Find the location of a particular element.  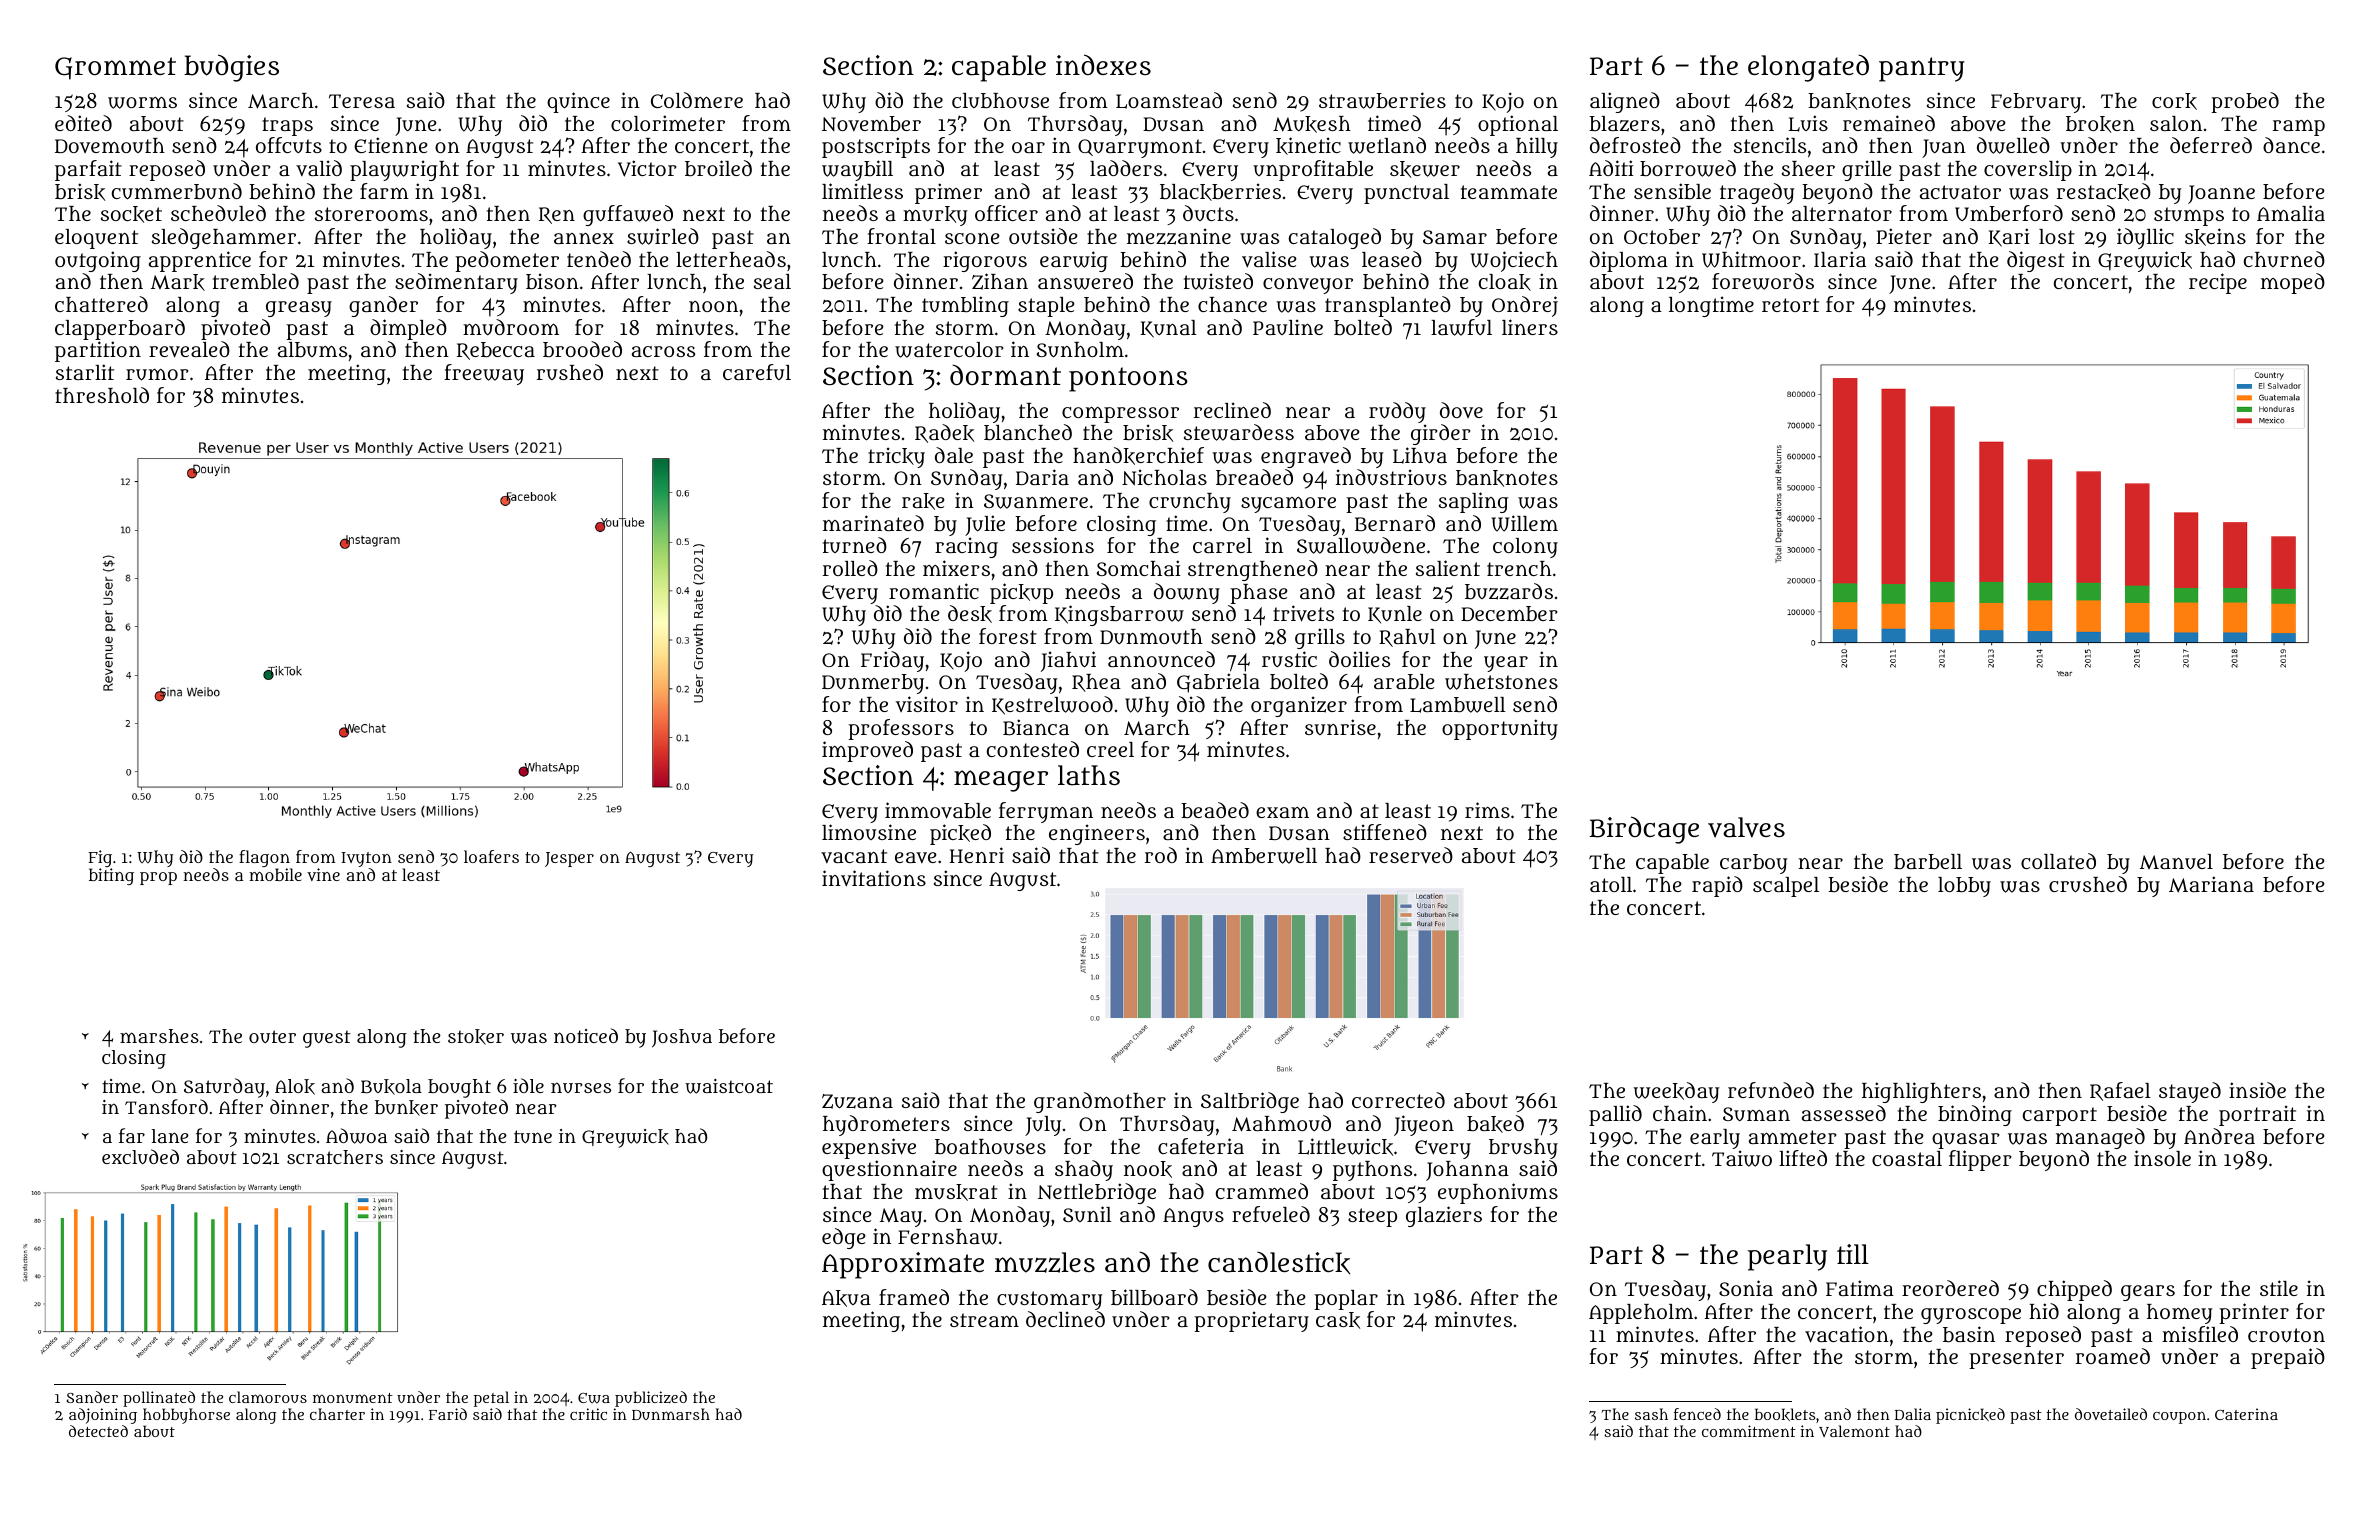

Teresa is located at coordinates (362, 101).
